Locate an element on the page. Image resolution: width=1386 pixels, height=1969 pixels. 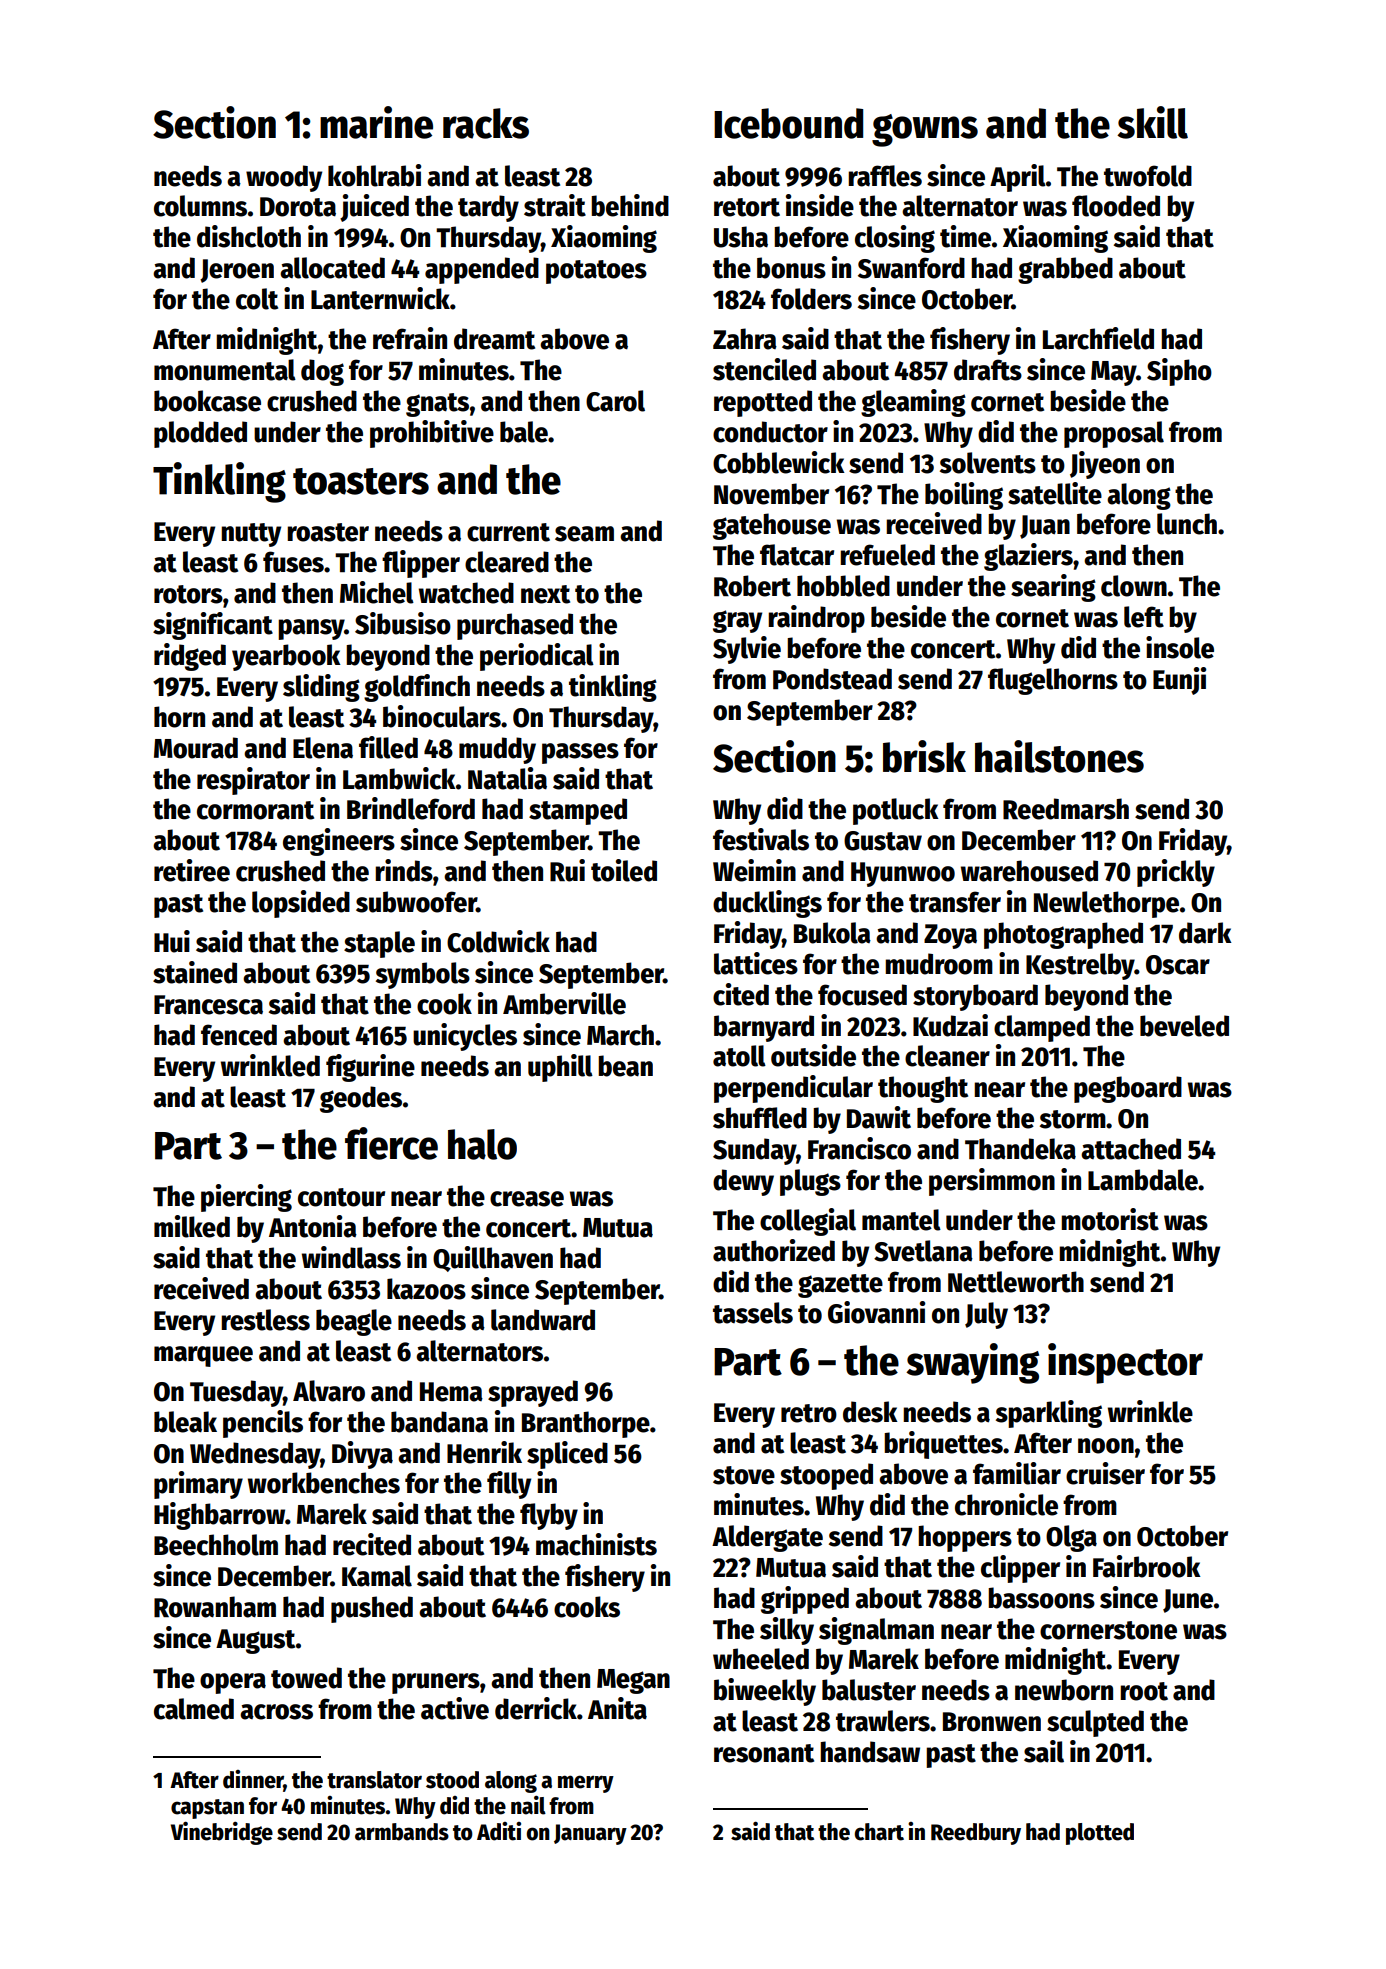
allocated is located at coordinates (332, 268).
